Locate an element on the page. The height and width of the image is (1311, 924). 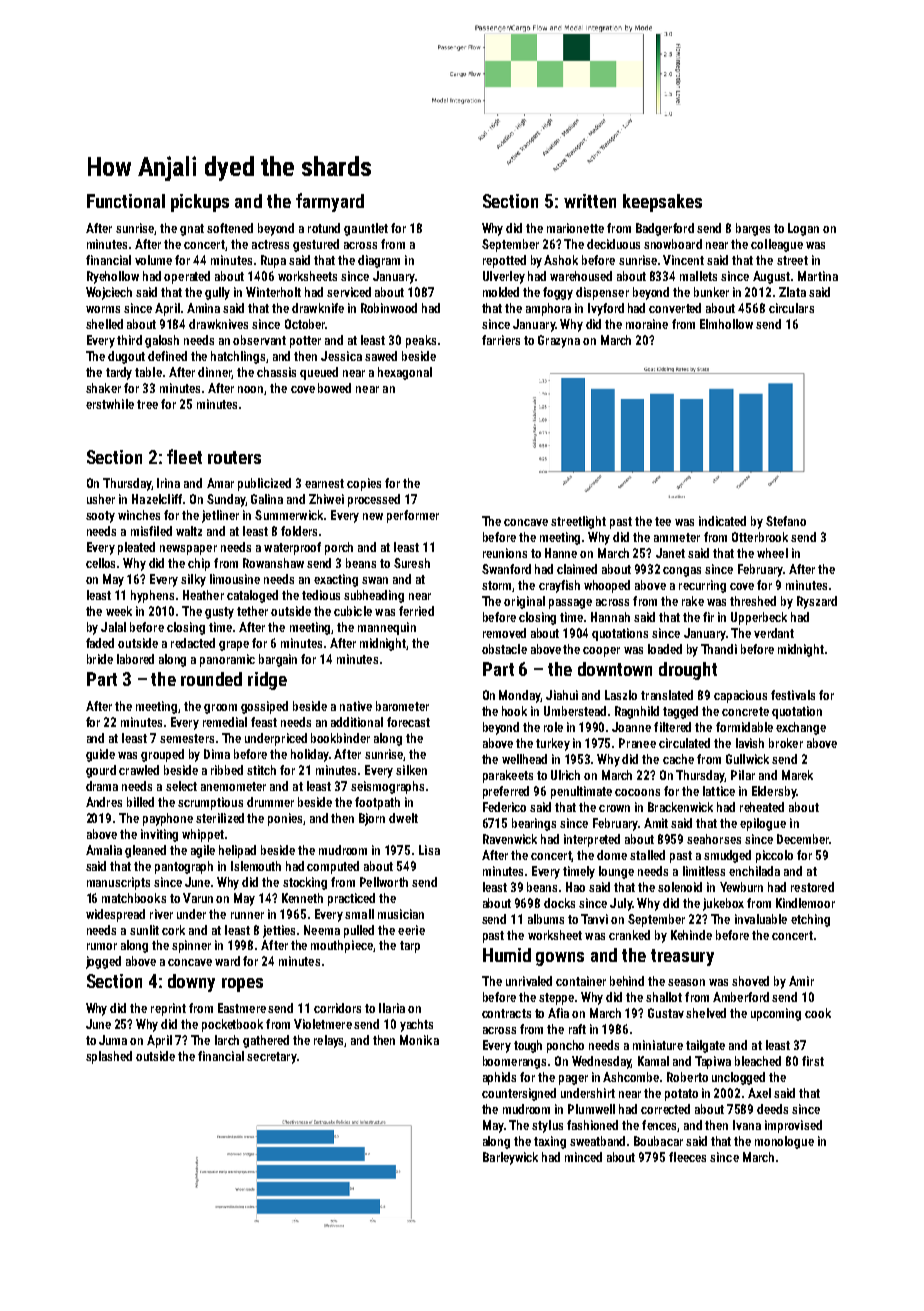
gauntlet is located at coordinates (366, 229).
